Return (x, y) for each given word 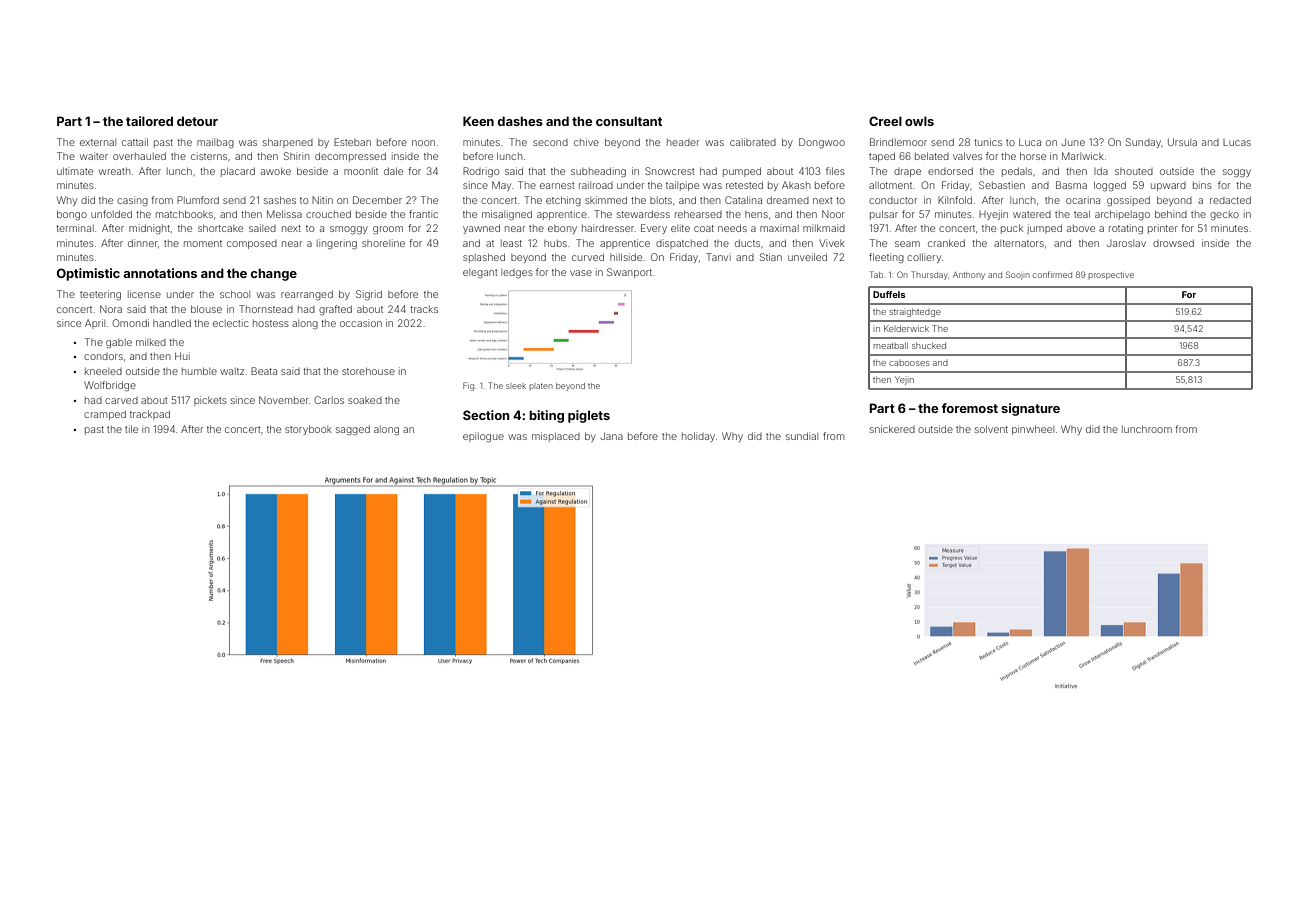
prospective (1111, 276)
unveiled (807, 257)
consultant (629, 121)
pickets (210, 401)
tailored (149, 121)
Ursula (1182, 142)
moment (203, 243)
